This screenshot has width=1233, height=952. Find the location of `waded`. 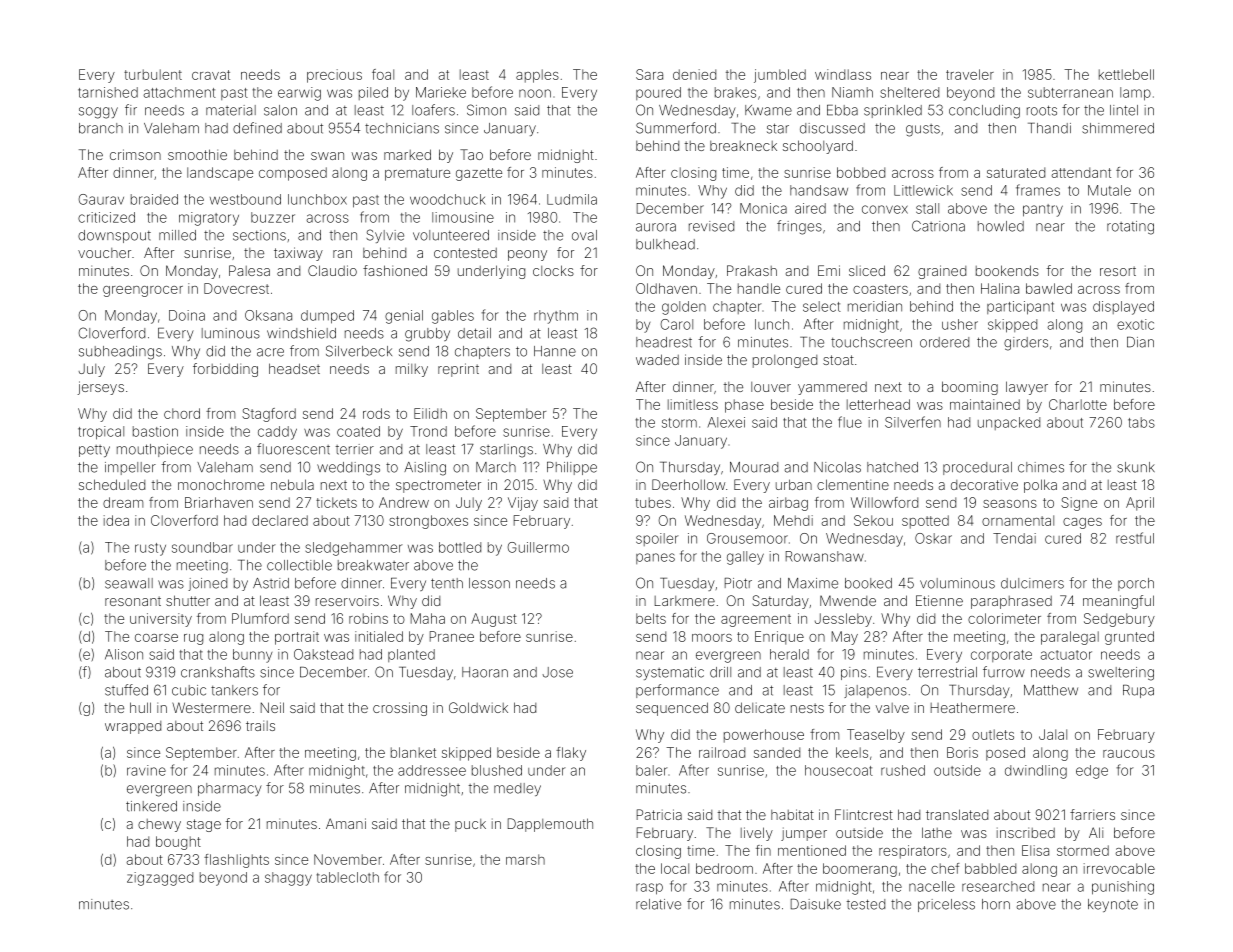

waded is located at coordinates (657, 359).
